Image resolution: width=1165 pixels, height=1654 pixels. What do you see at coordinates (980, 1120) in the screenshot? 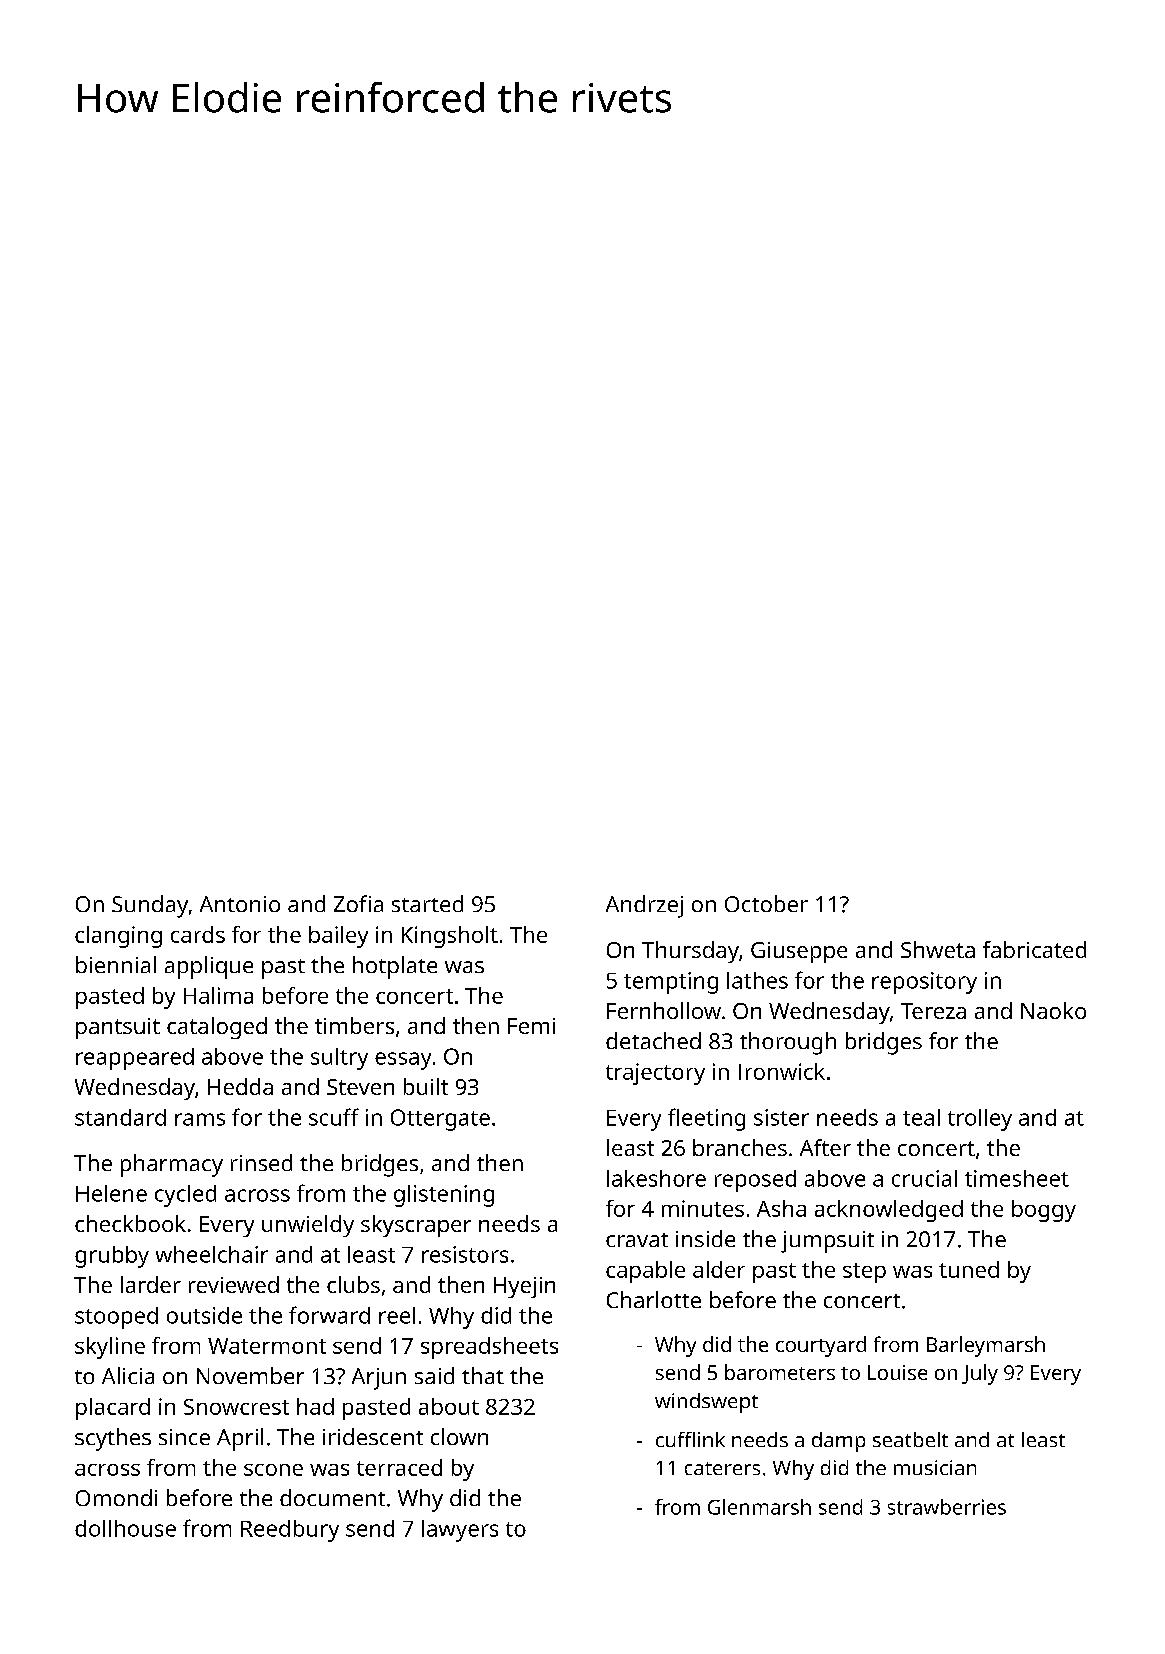
I see `trolley` at bounding box center [980, 1120].
